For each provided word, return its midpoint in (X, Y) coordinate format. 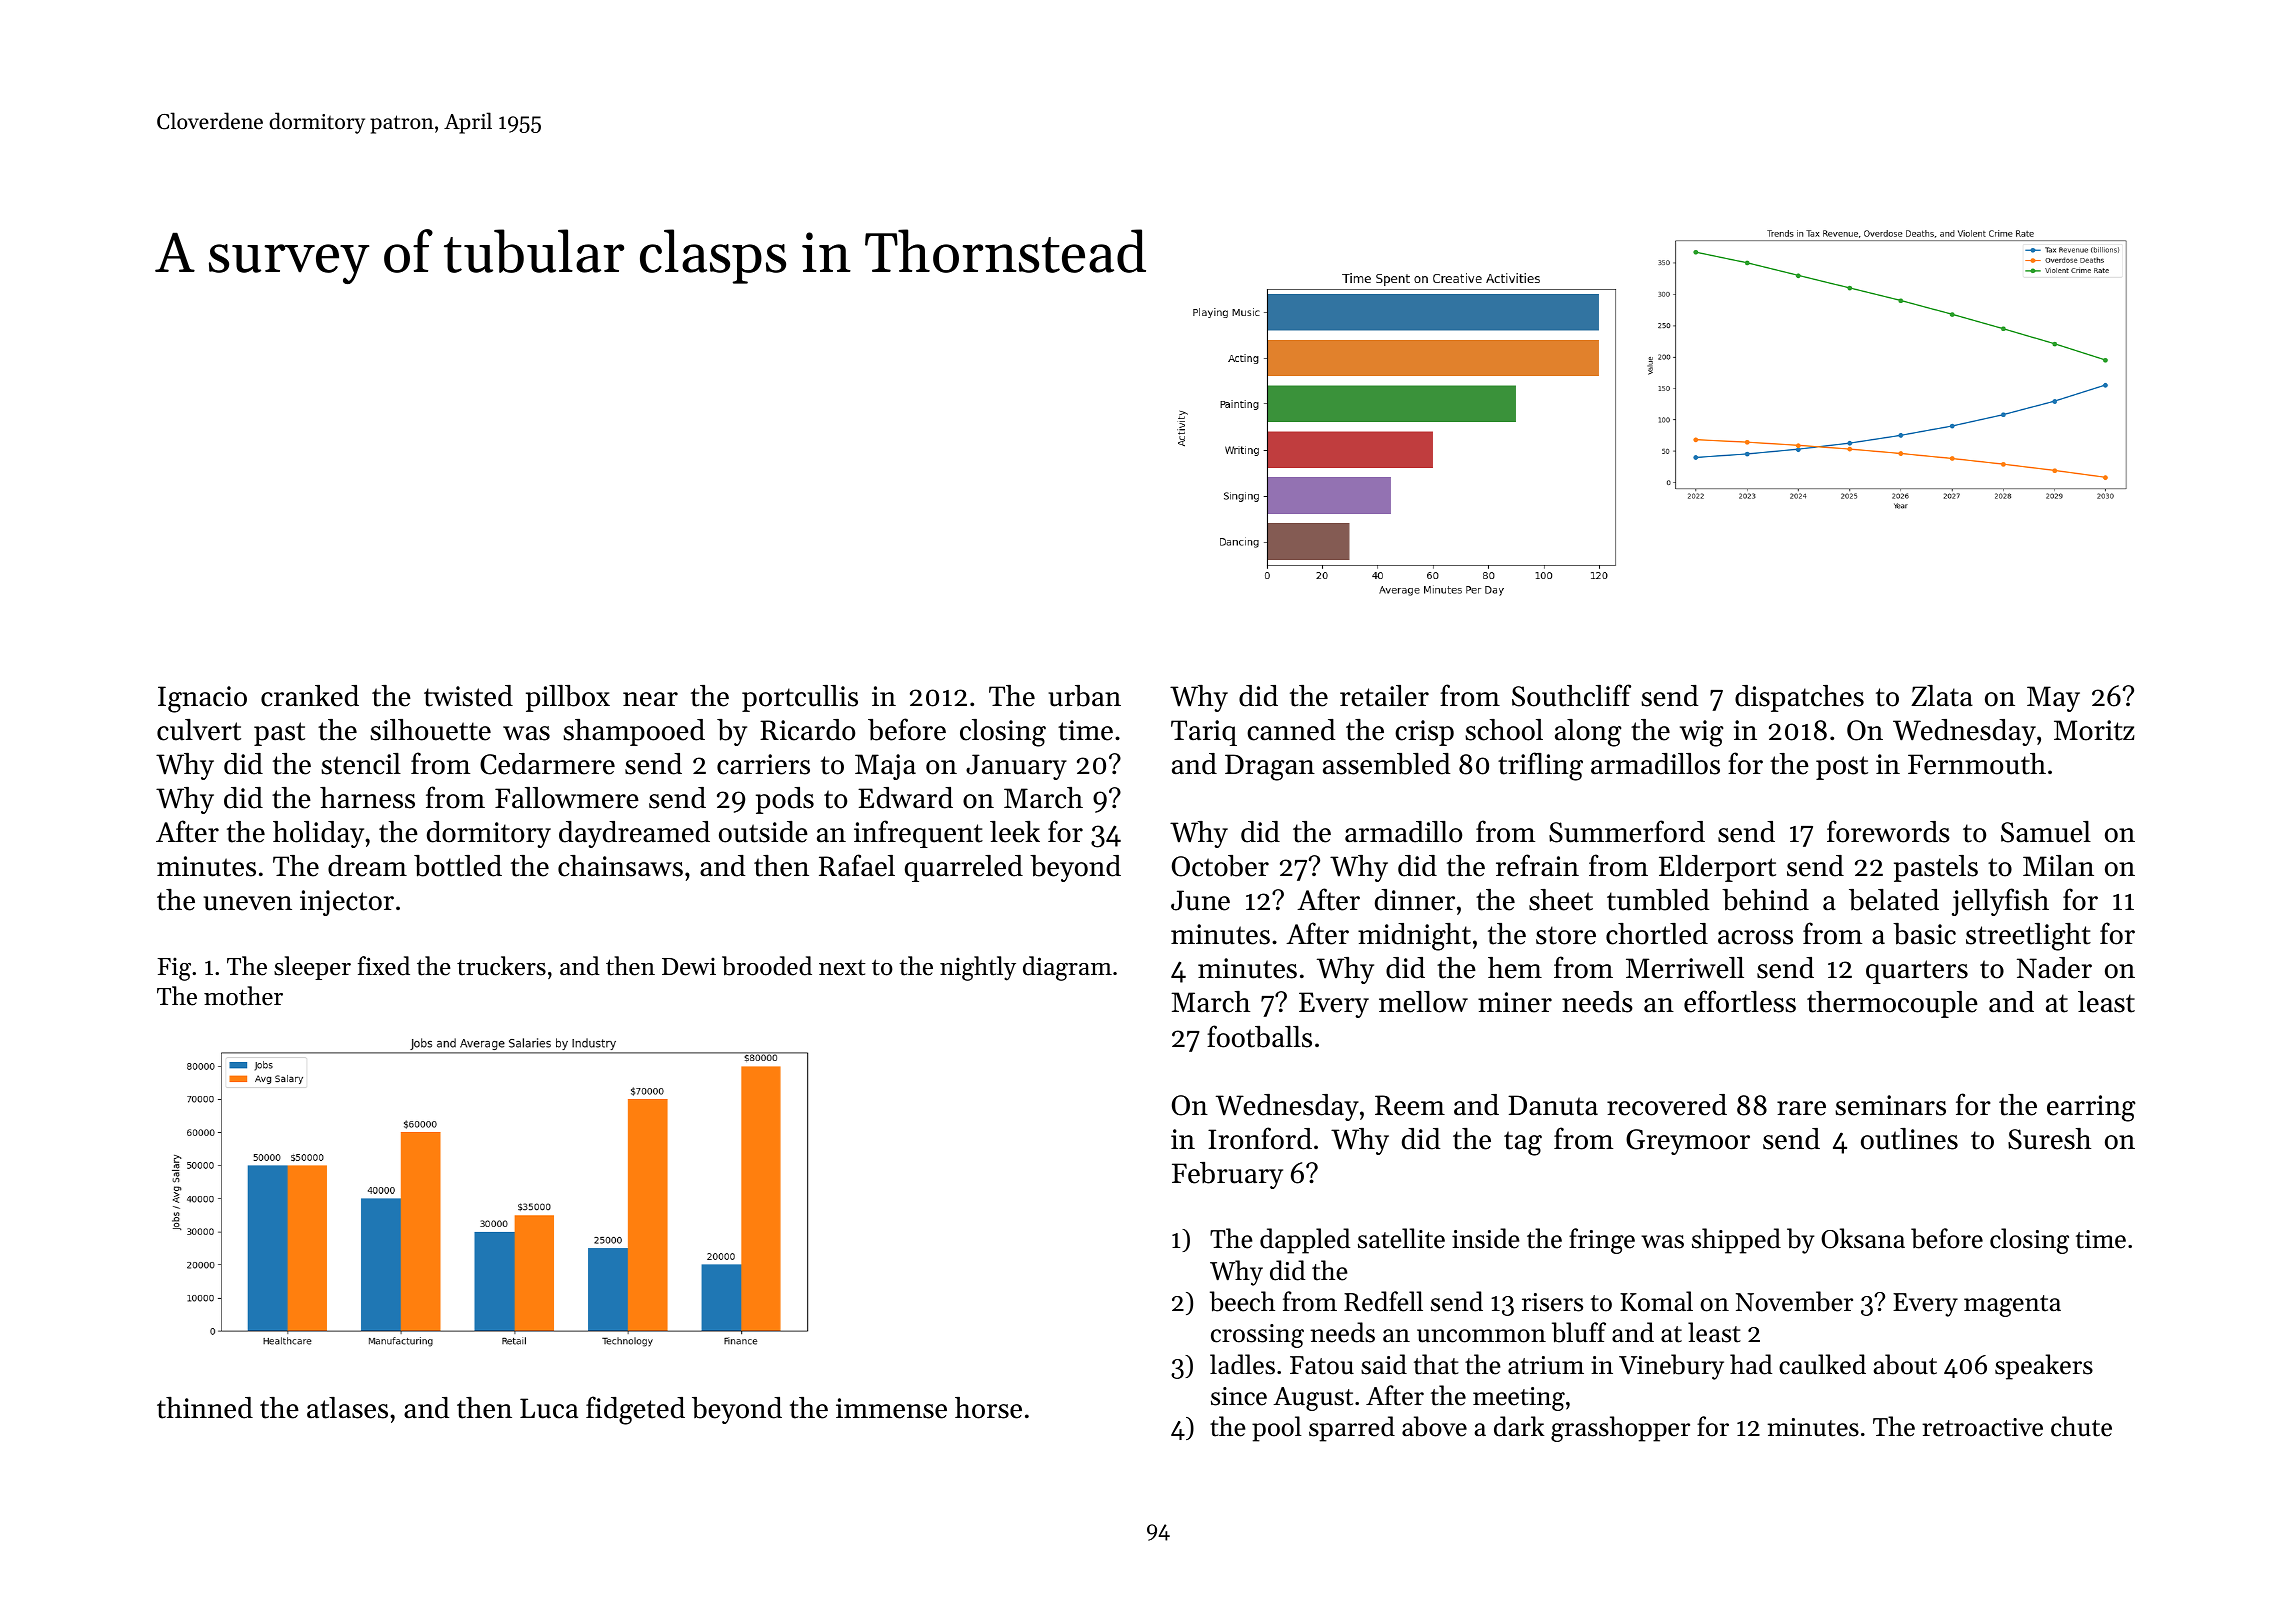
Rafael (857, 865)
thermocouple (1892, 1004)
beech (1242, 1301)
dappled (1305, 1241)
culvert (199, 730)
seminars (1890, 1105)
